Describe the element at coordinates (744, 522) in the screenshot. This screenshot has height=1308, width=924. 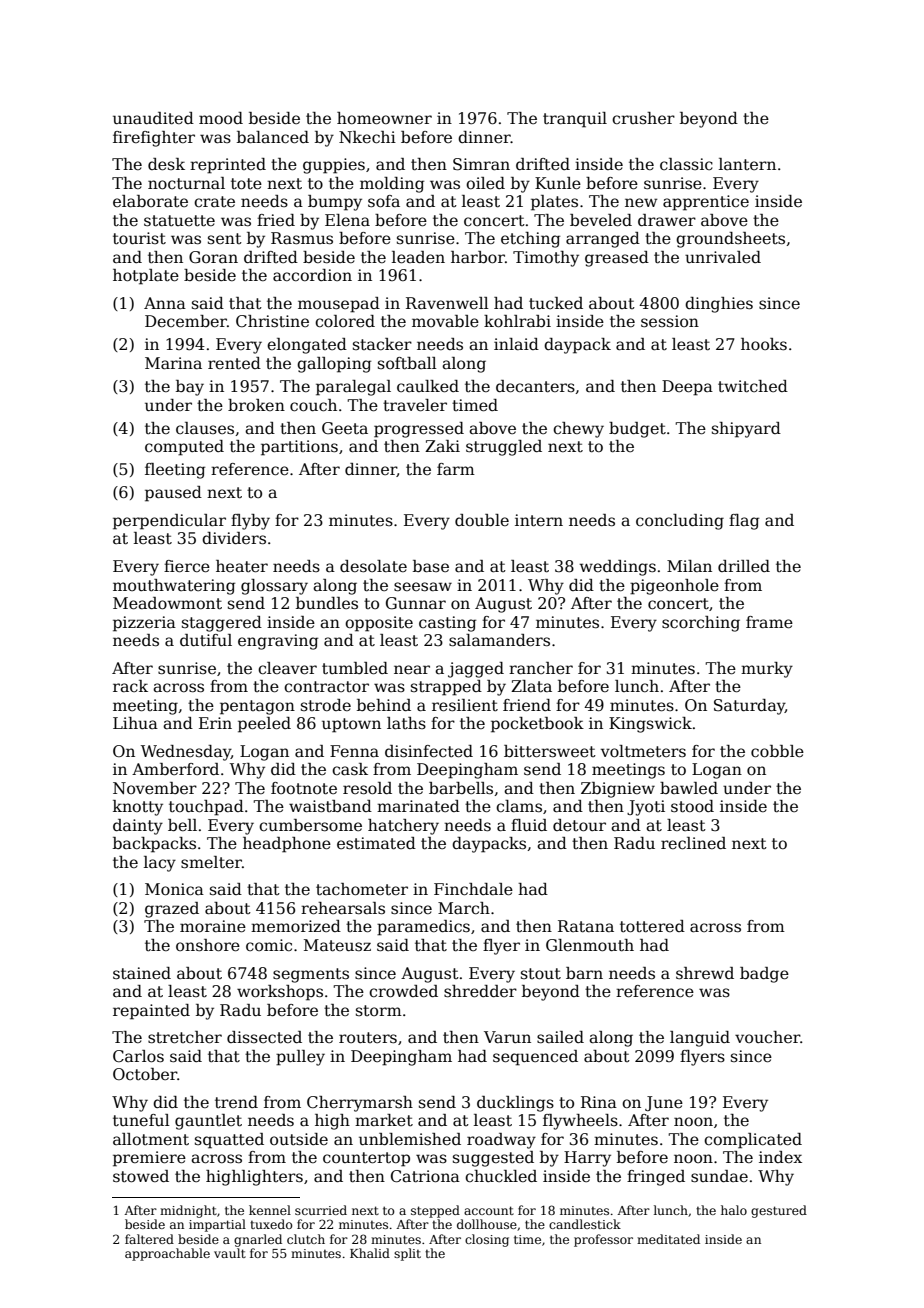
I see `flag` at that location.
